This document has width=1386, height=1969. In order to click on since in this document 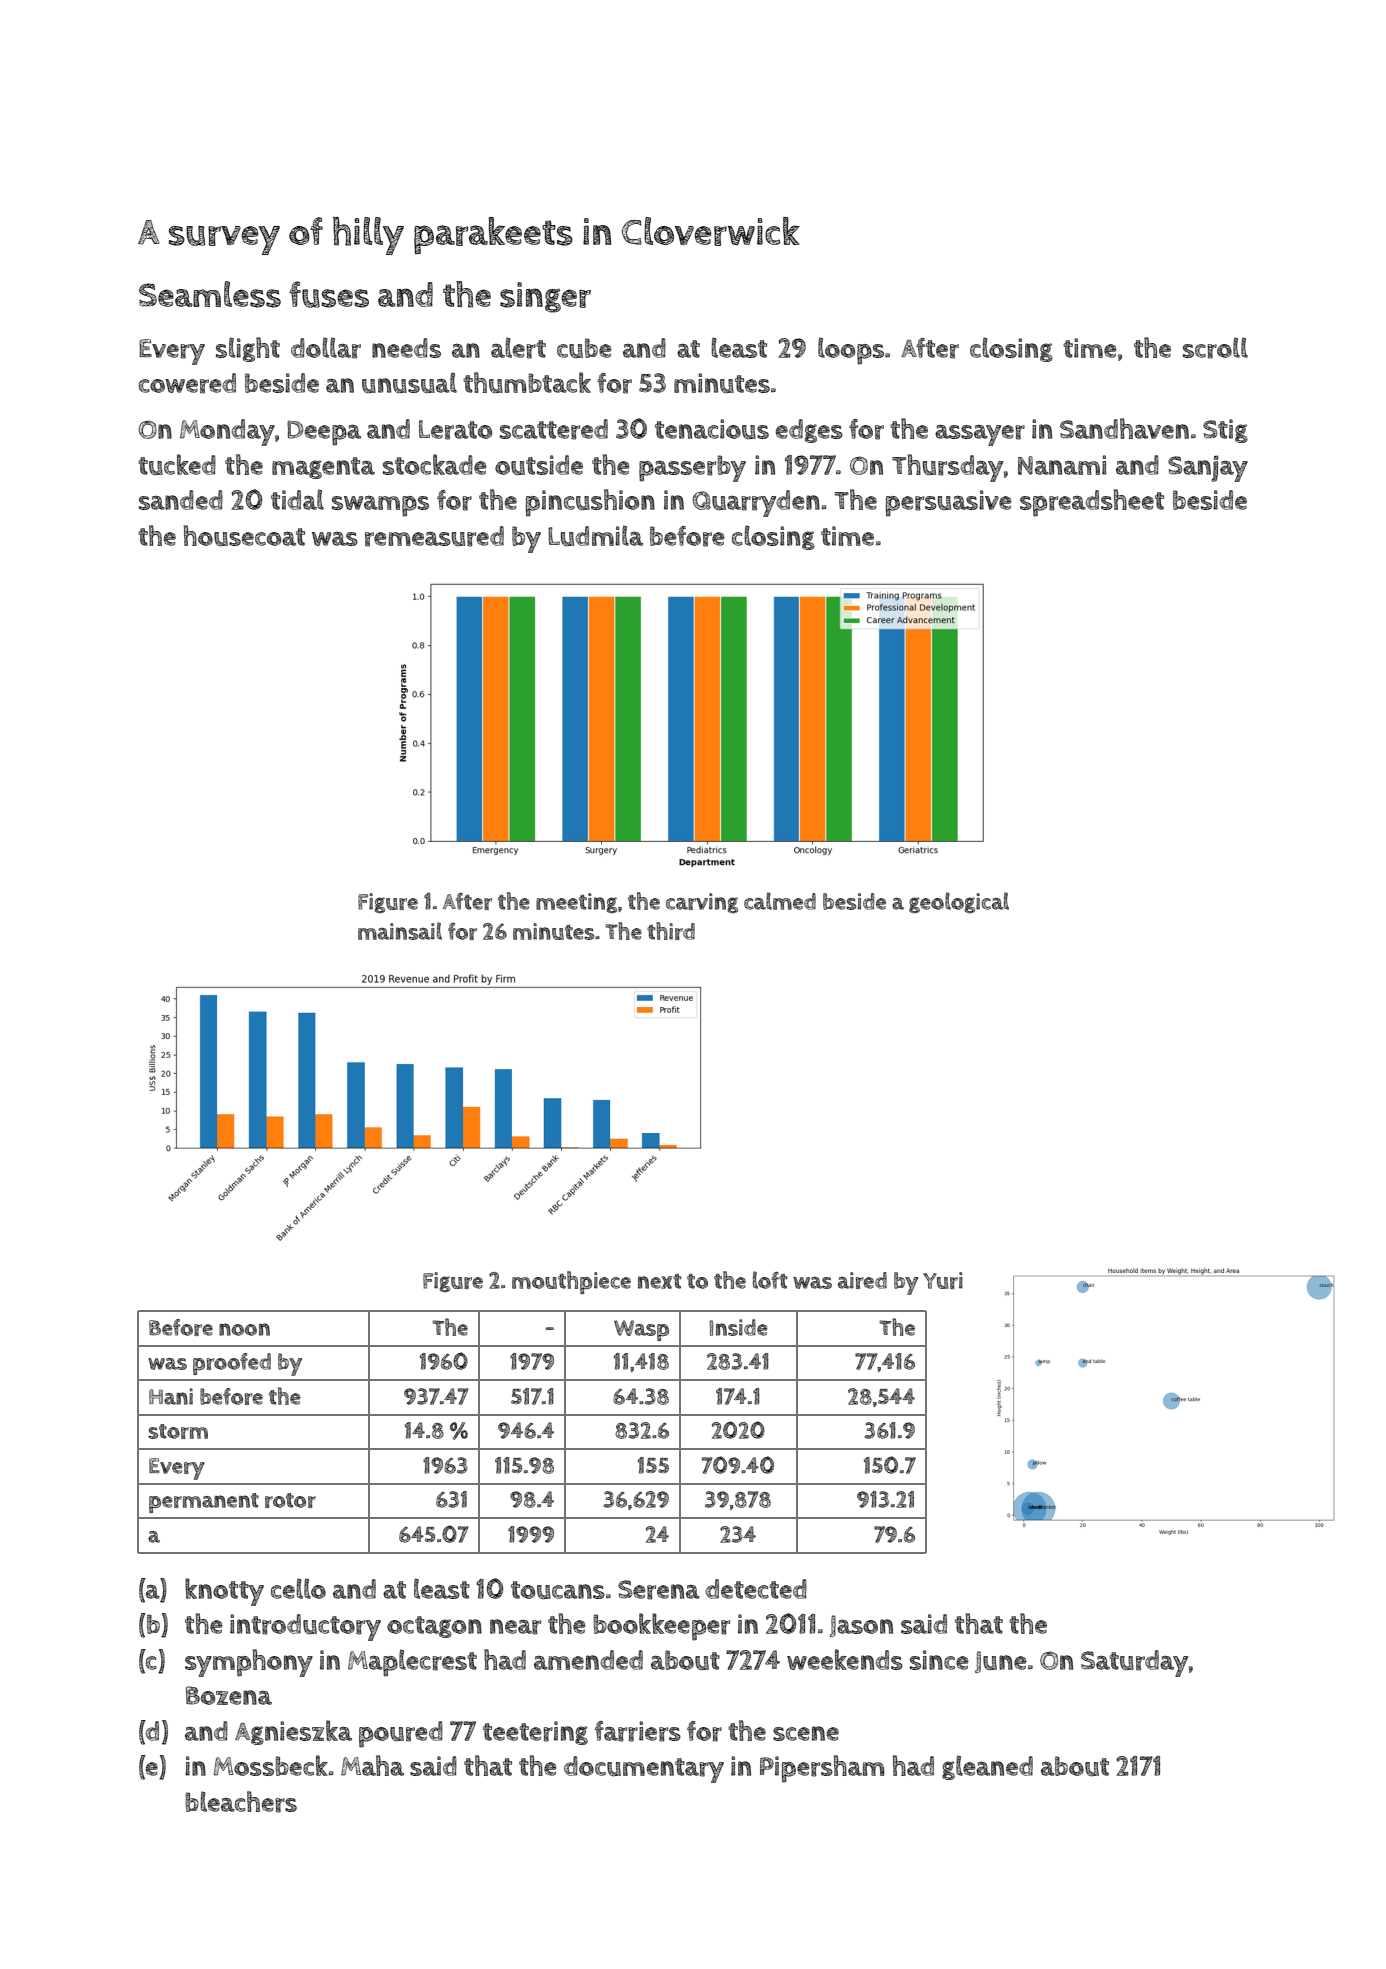, I will do `click(939, 1660)`.
